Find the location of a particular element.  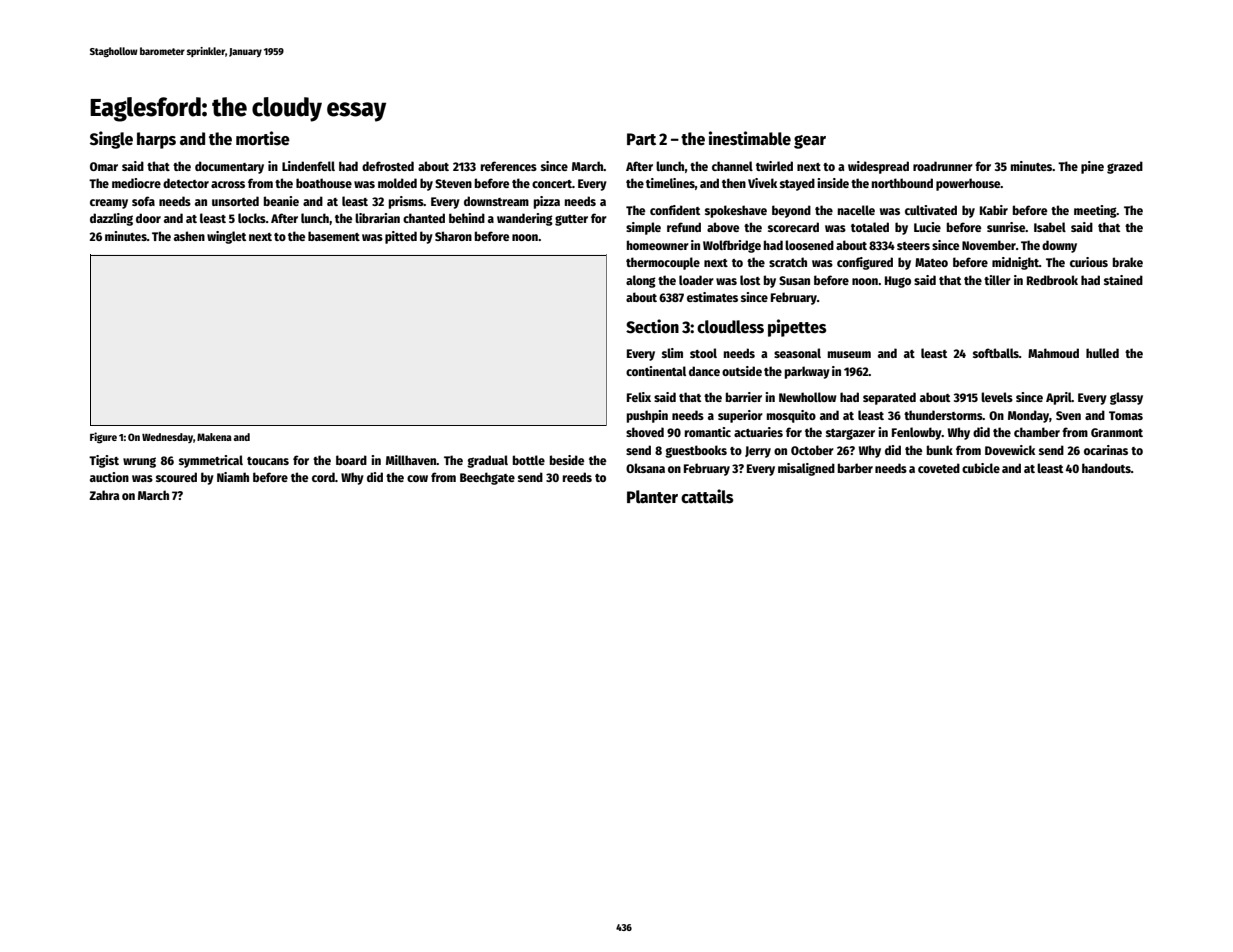

tiller is located at coordinates (997, 280).
